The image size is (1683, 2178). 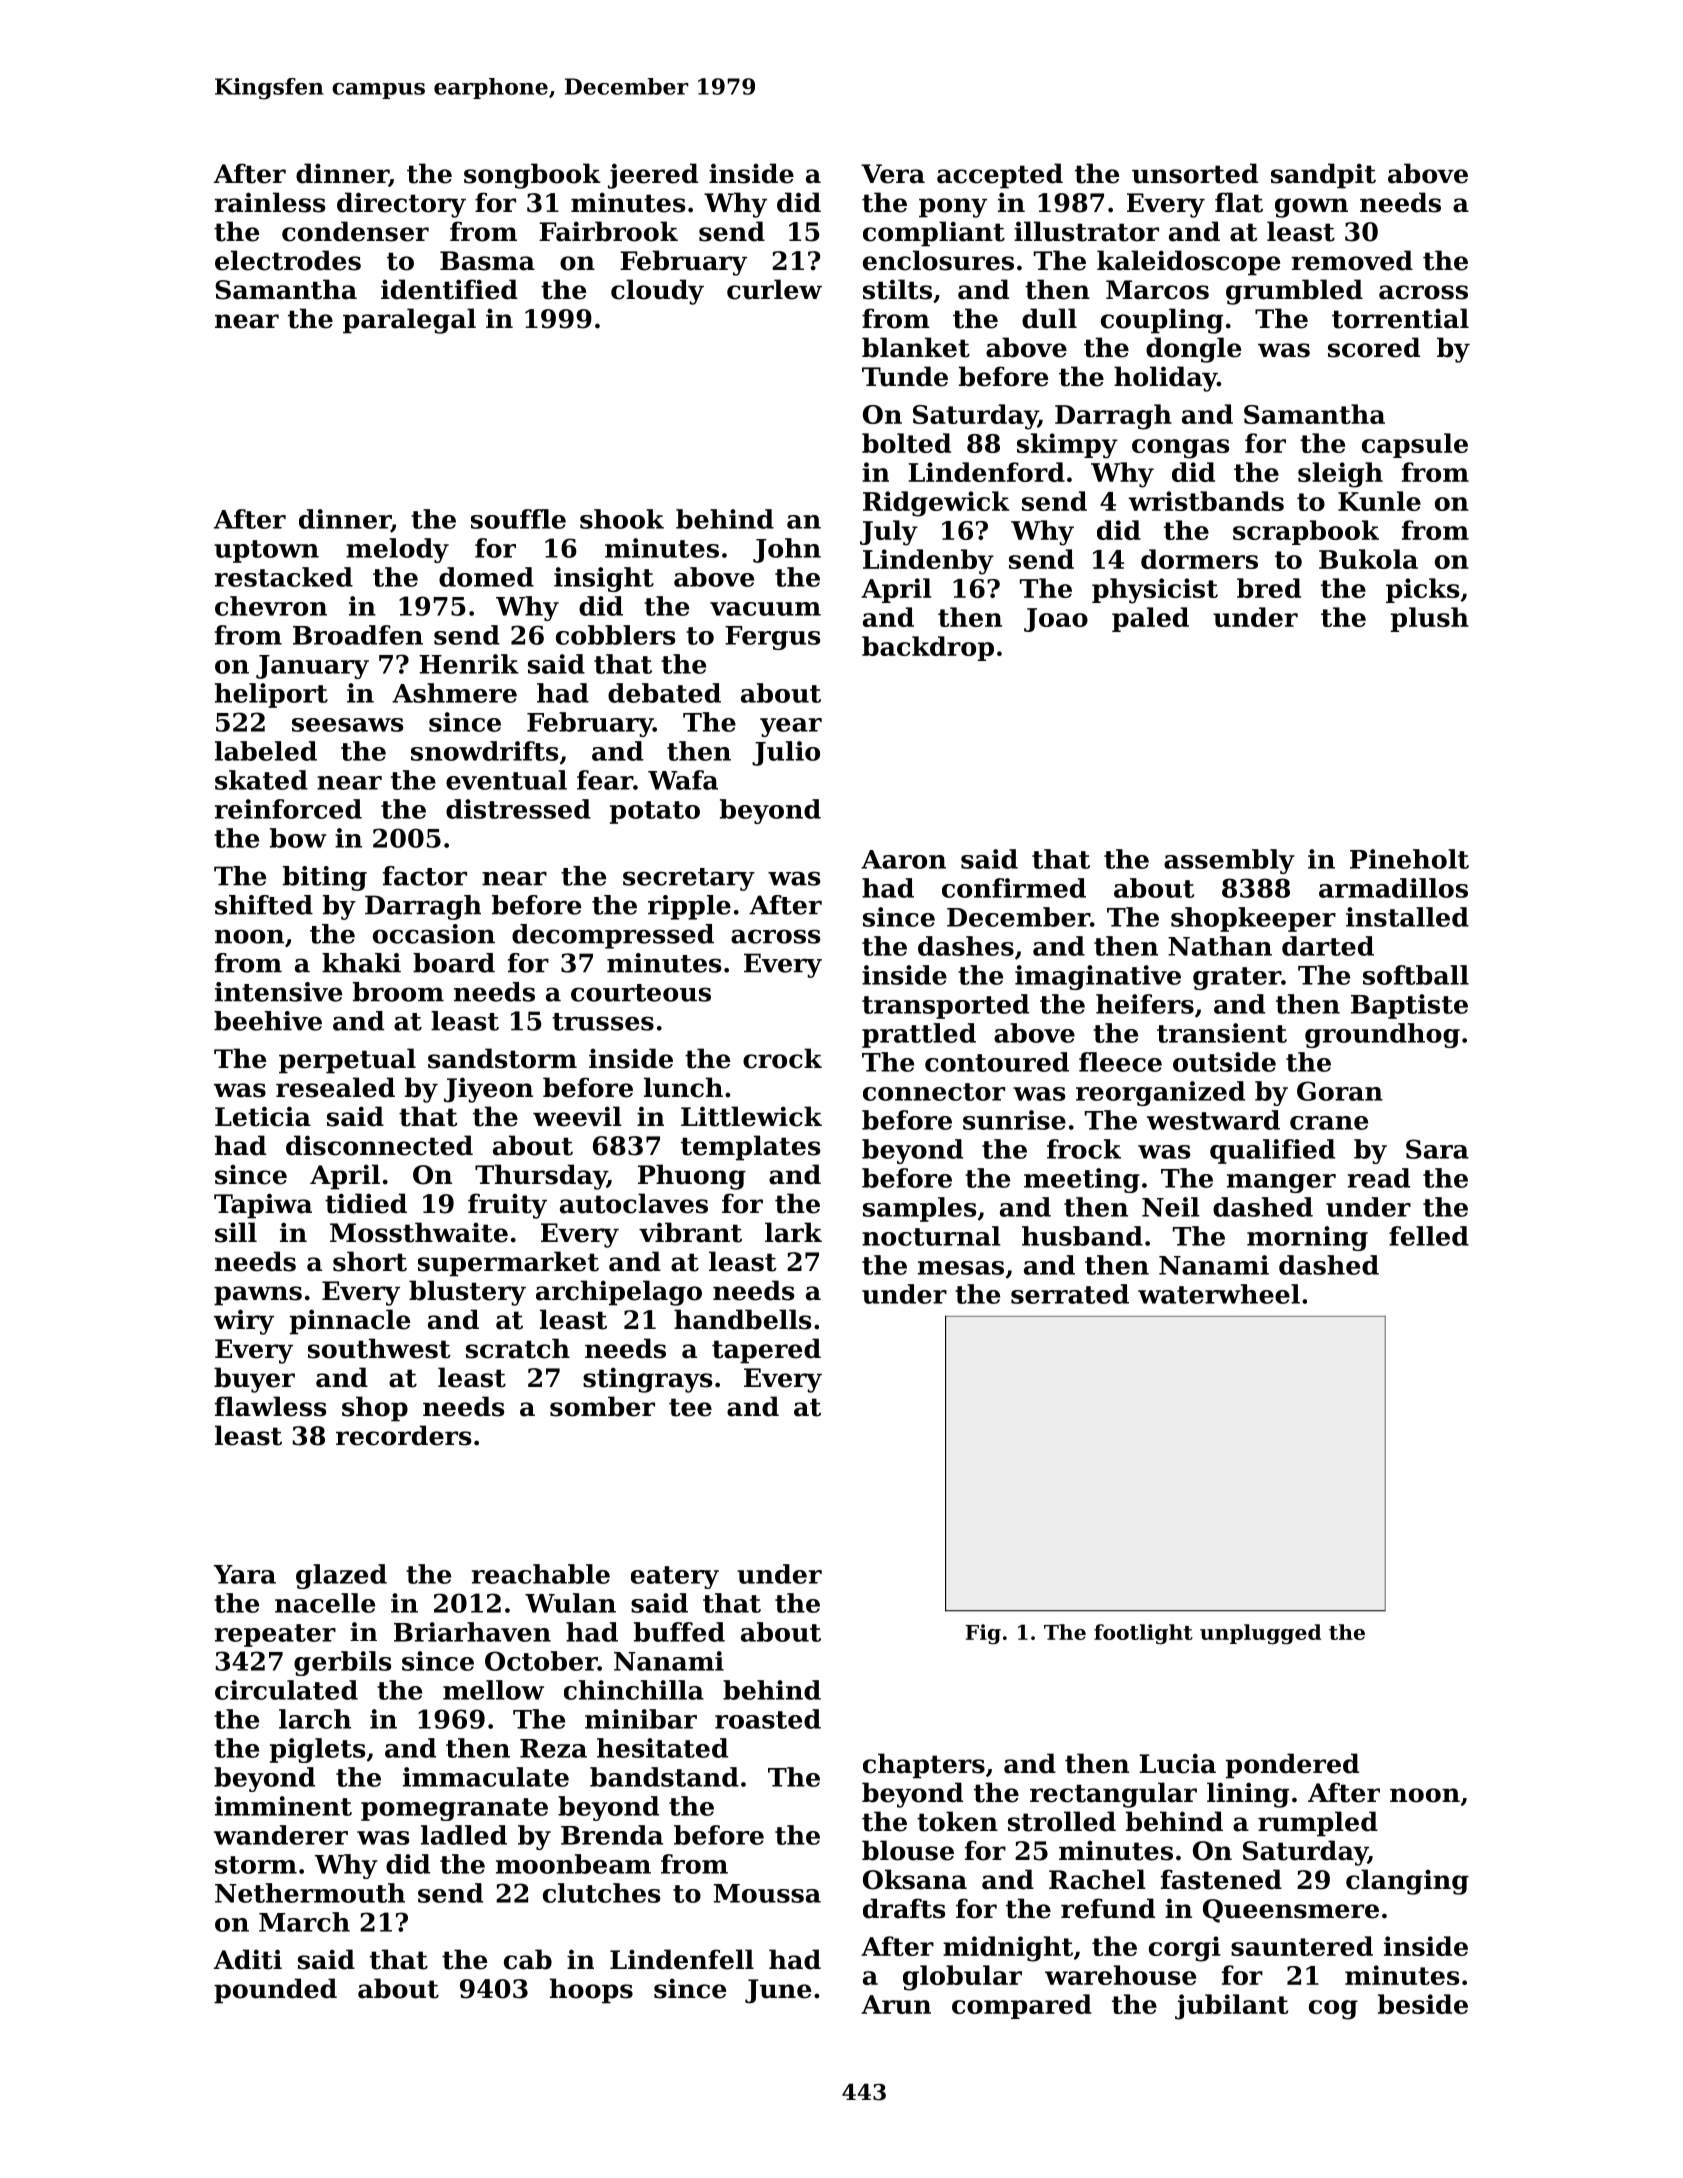 I want to click on prattled, so click(x=919, y=1035).
